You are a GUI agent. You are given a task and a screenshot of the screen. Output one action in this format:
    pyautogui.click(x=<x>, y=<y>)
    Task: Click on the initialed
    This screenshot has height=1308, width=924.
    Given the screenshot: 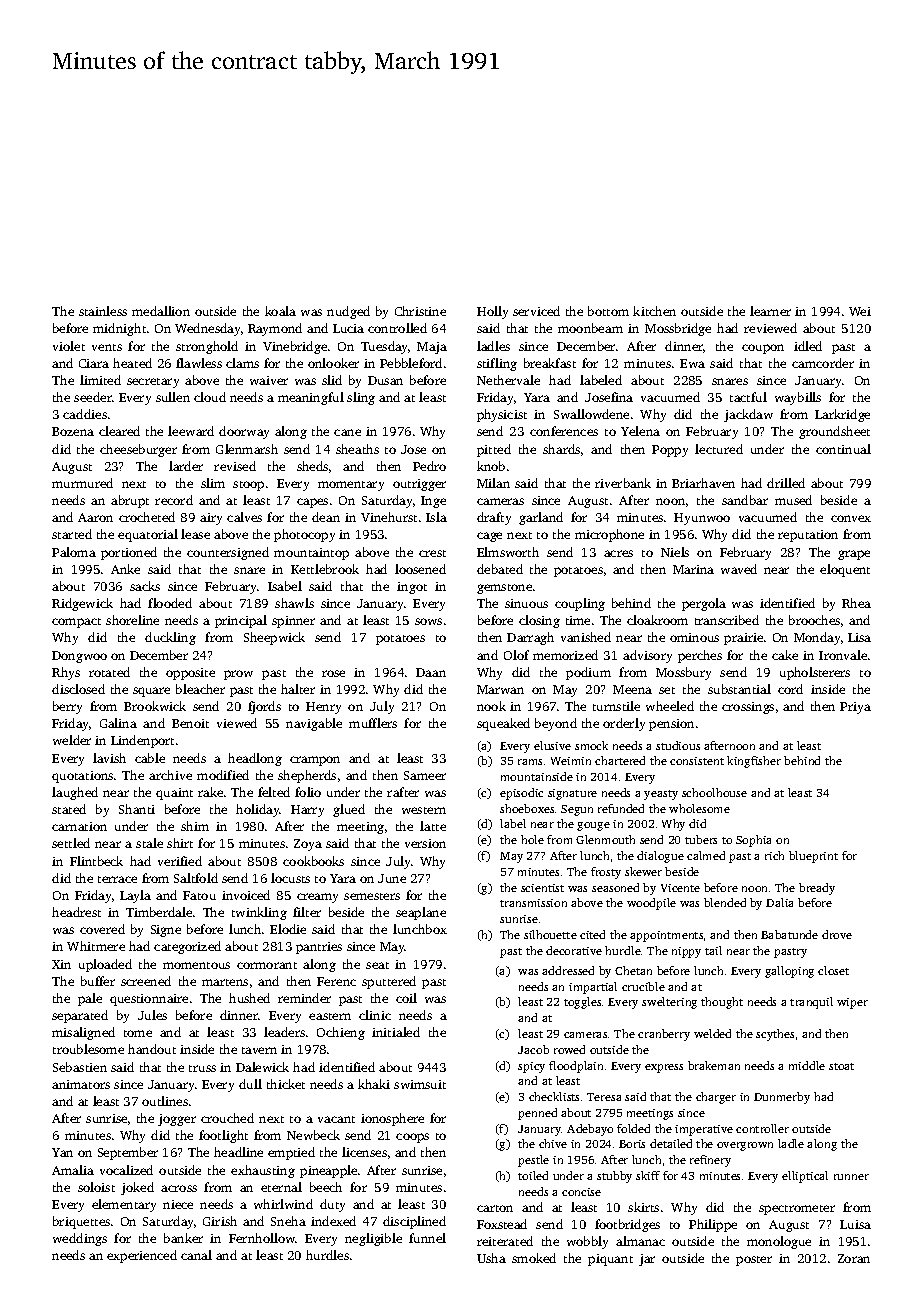 What is the action you would take?
    pyautogui.click(x=396, y=1032)
